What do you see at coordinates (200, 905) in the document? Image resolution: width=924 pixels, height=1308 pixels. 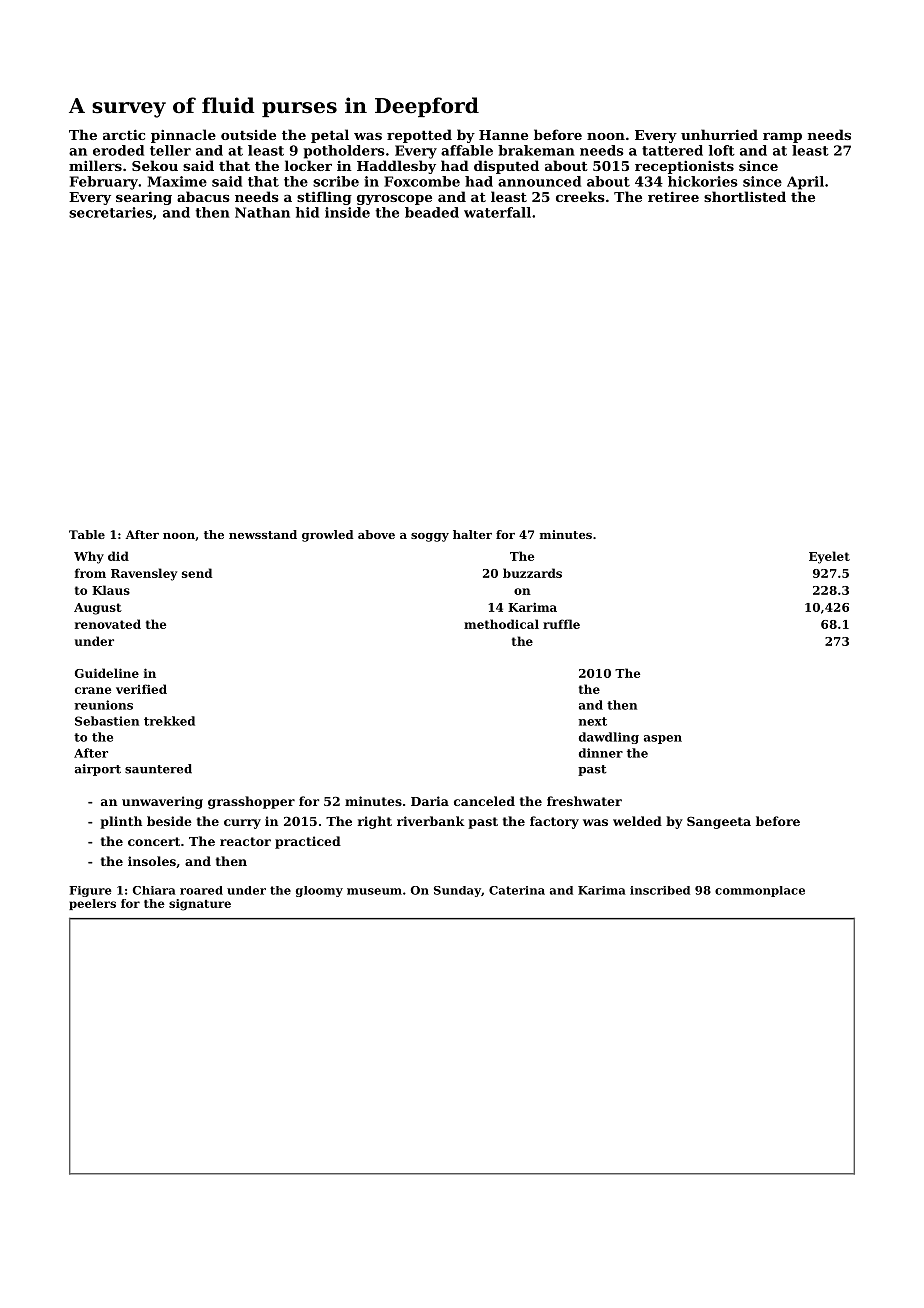 I see `signature` at bounding box center [200, 905].
